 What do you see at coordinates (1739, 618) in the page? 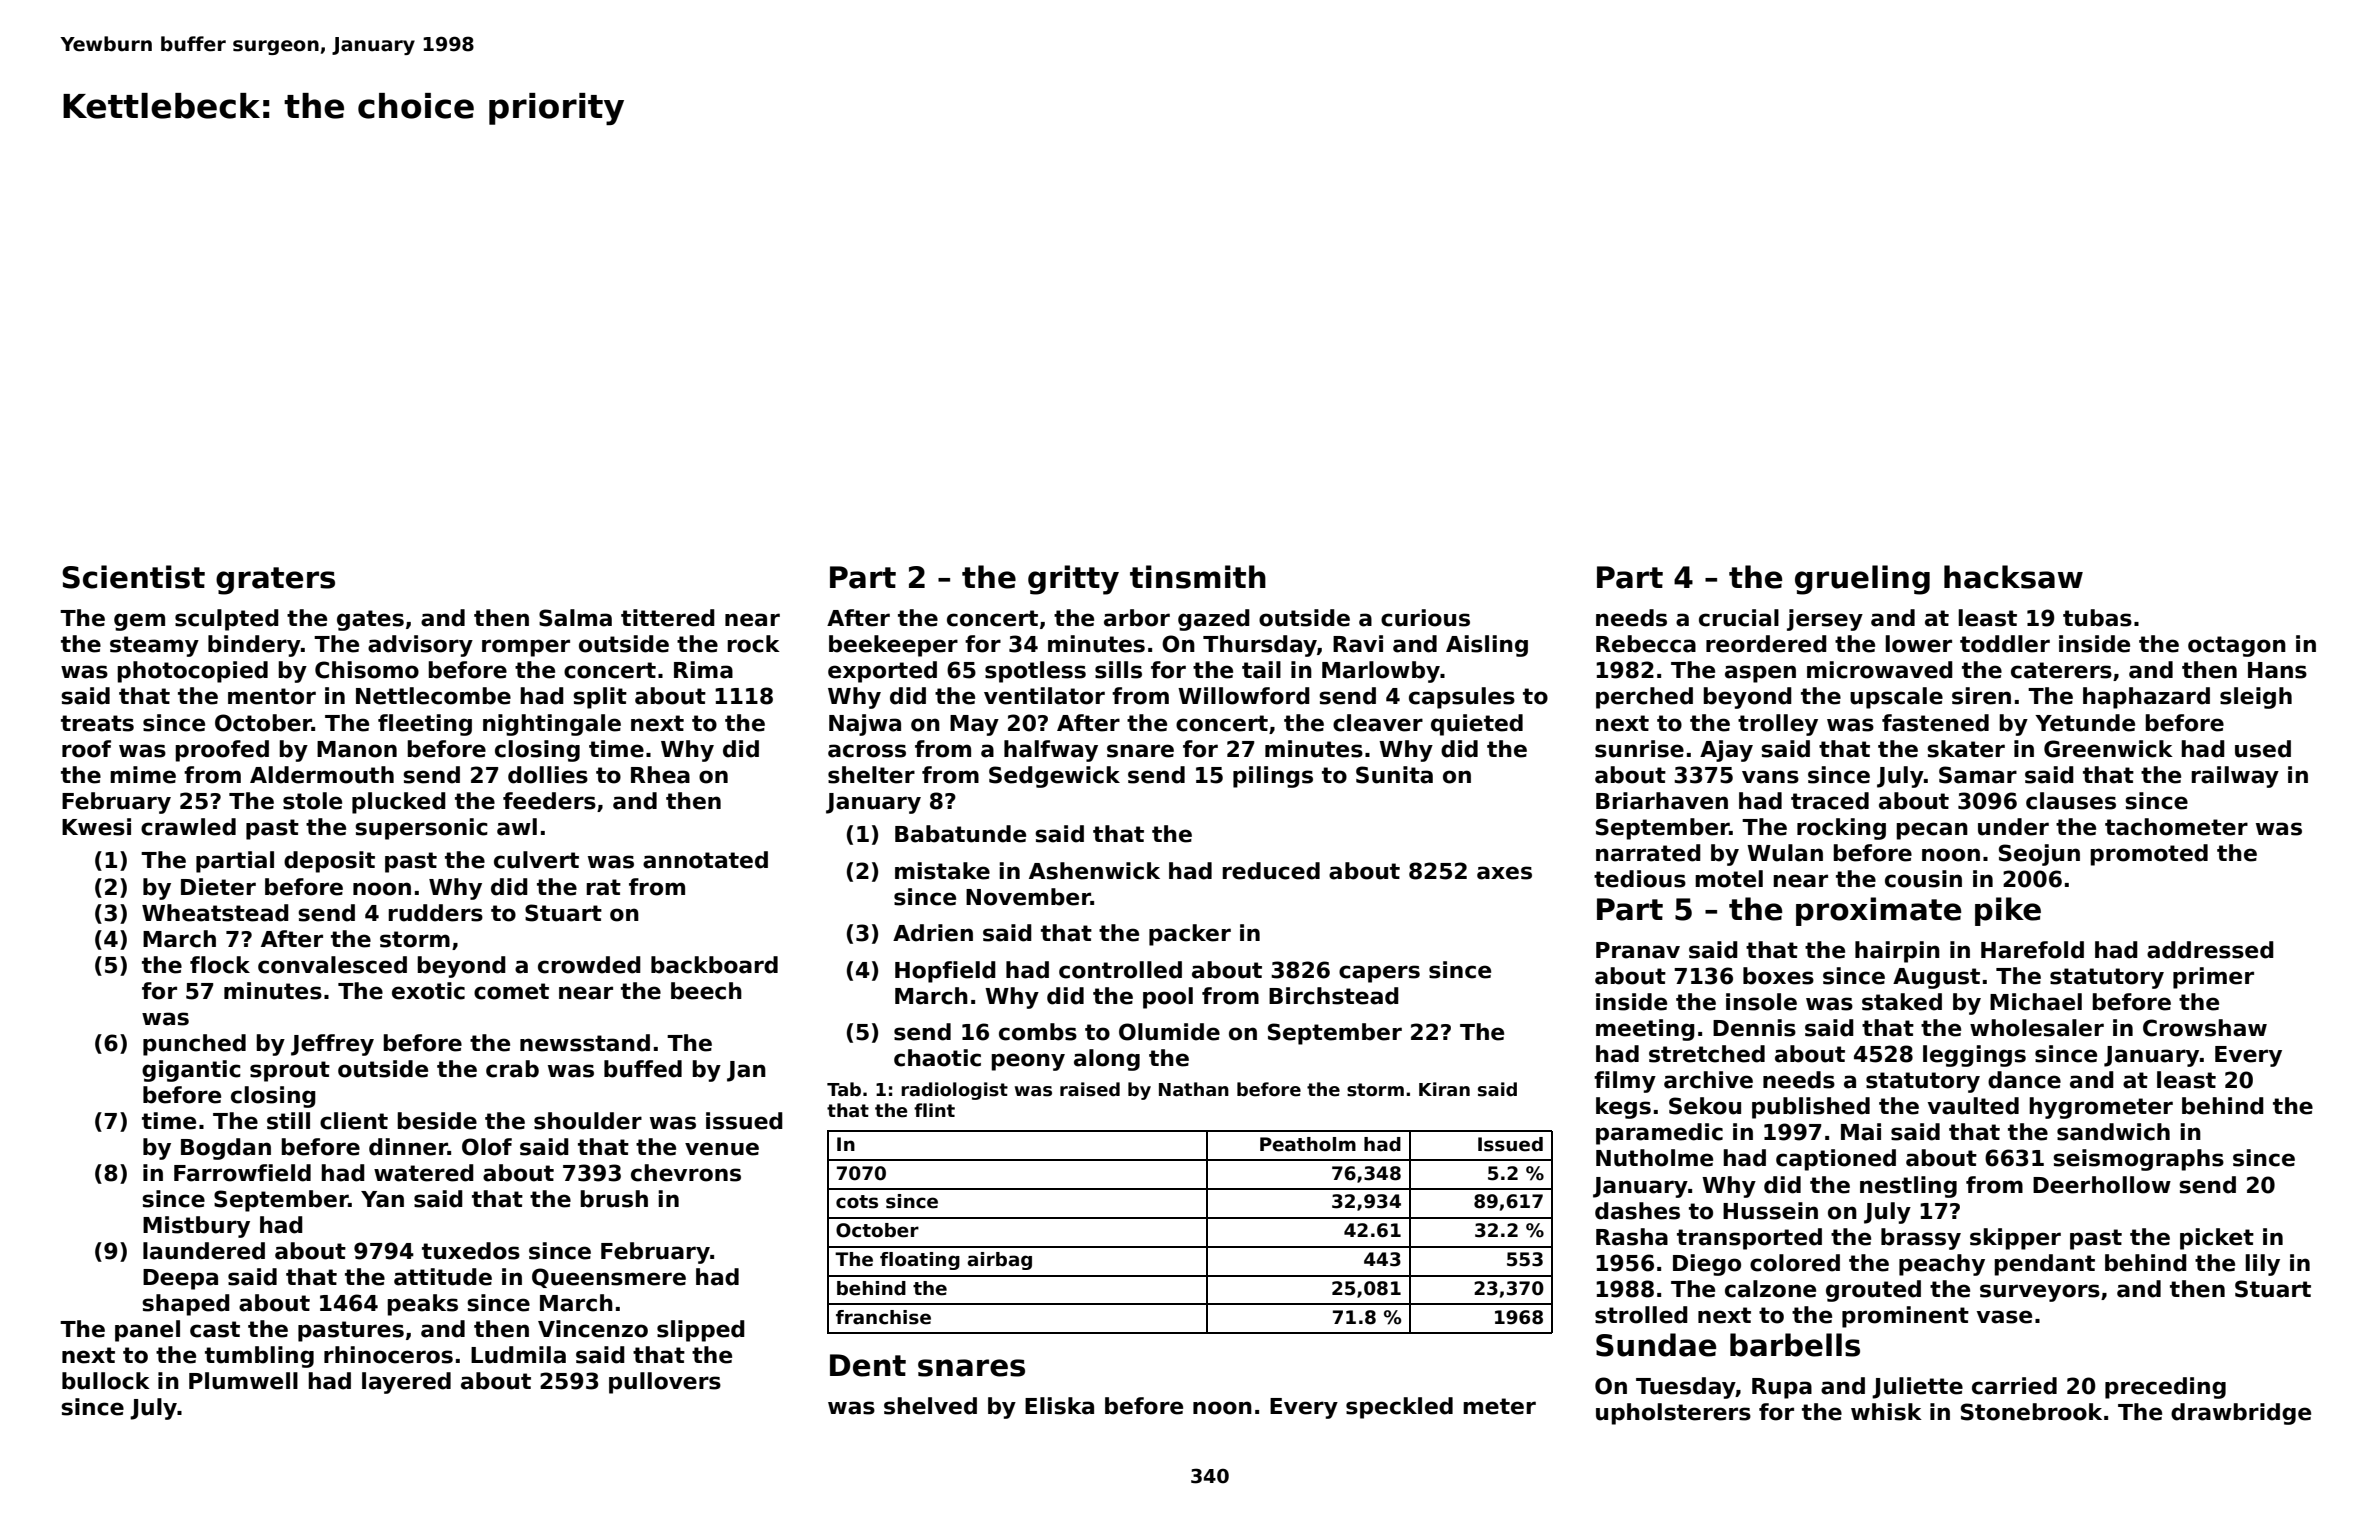
I see `crucial` at bounding box center [1739, 618].
